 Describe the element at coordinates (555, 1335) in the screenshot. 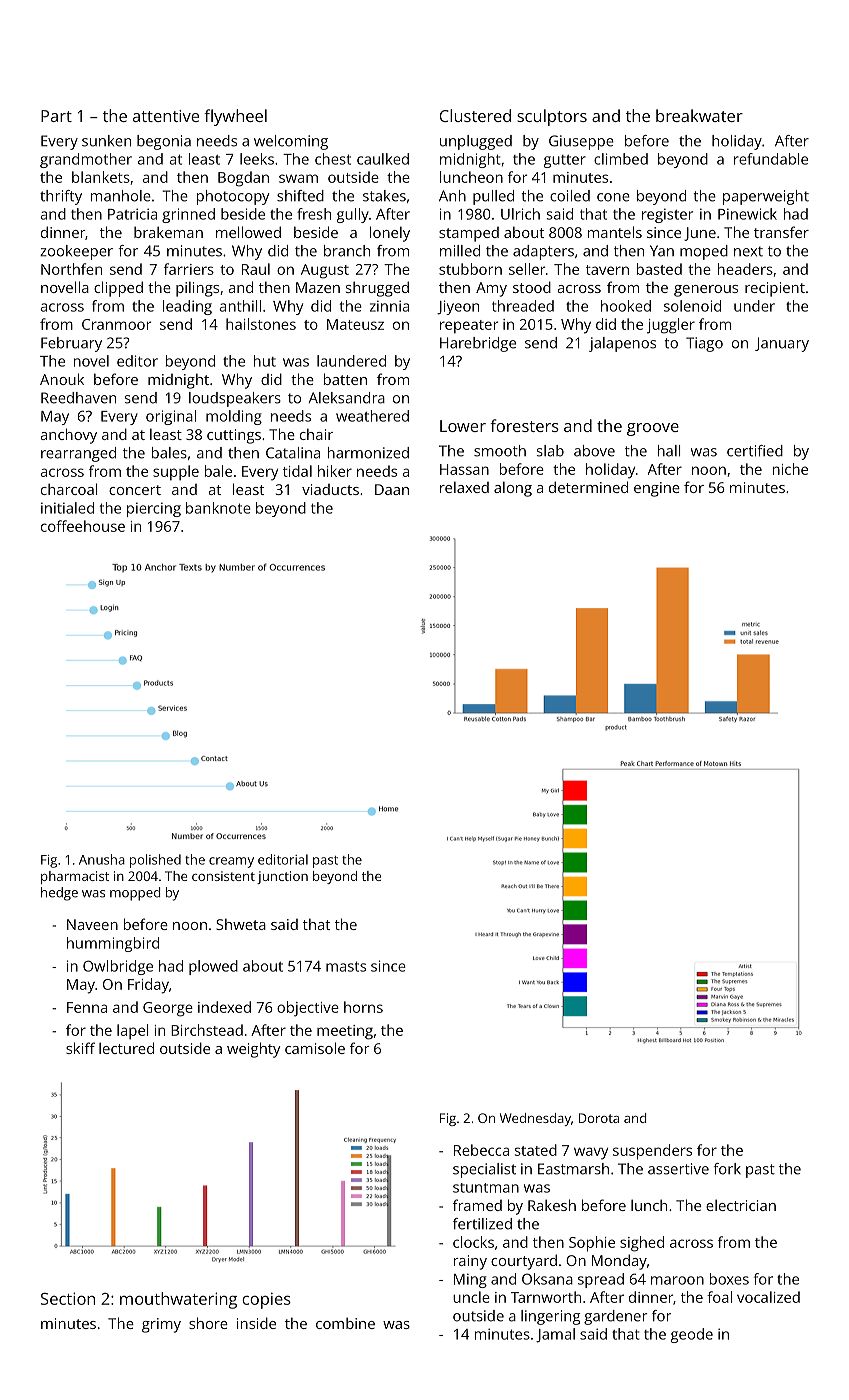

I see `Jamal` at that location.
